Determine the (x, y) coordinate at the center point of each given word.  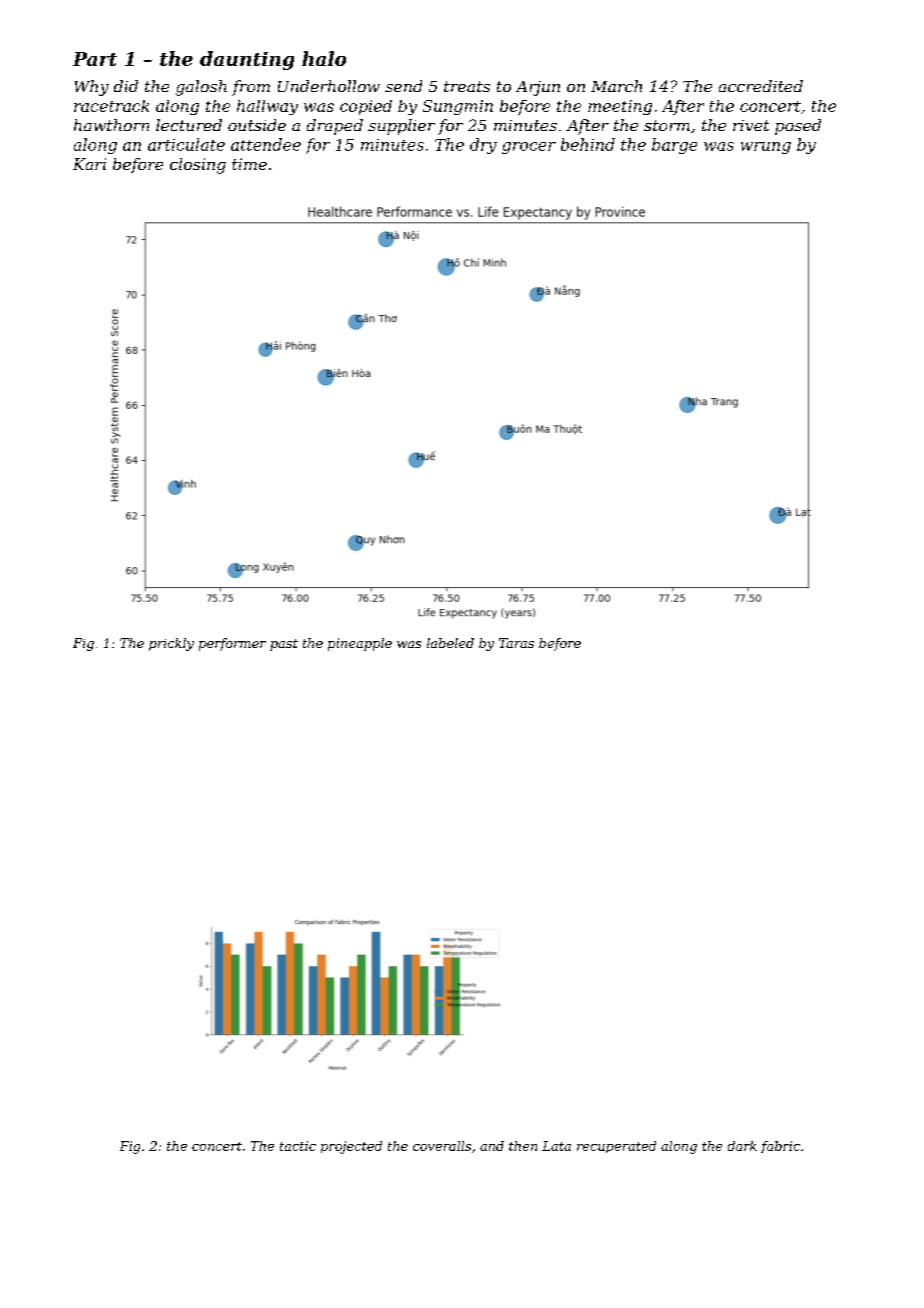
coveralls (442, 1146)
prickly (171, 644)
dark (742, 1146)
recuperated (616, 1147)
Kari (89, 164)
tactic (298, 1146)
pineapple (360, 644)
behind (588, 144)
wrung (766, 148)
